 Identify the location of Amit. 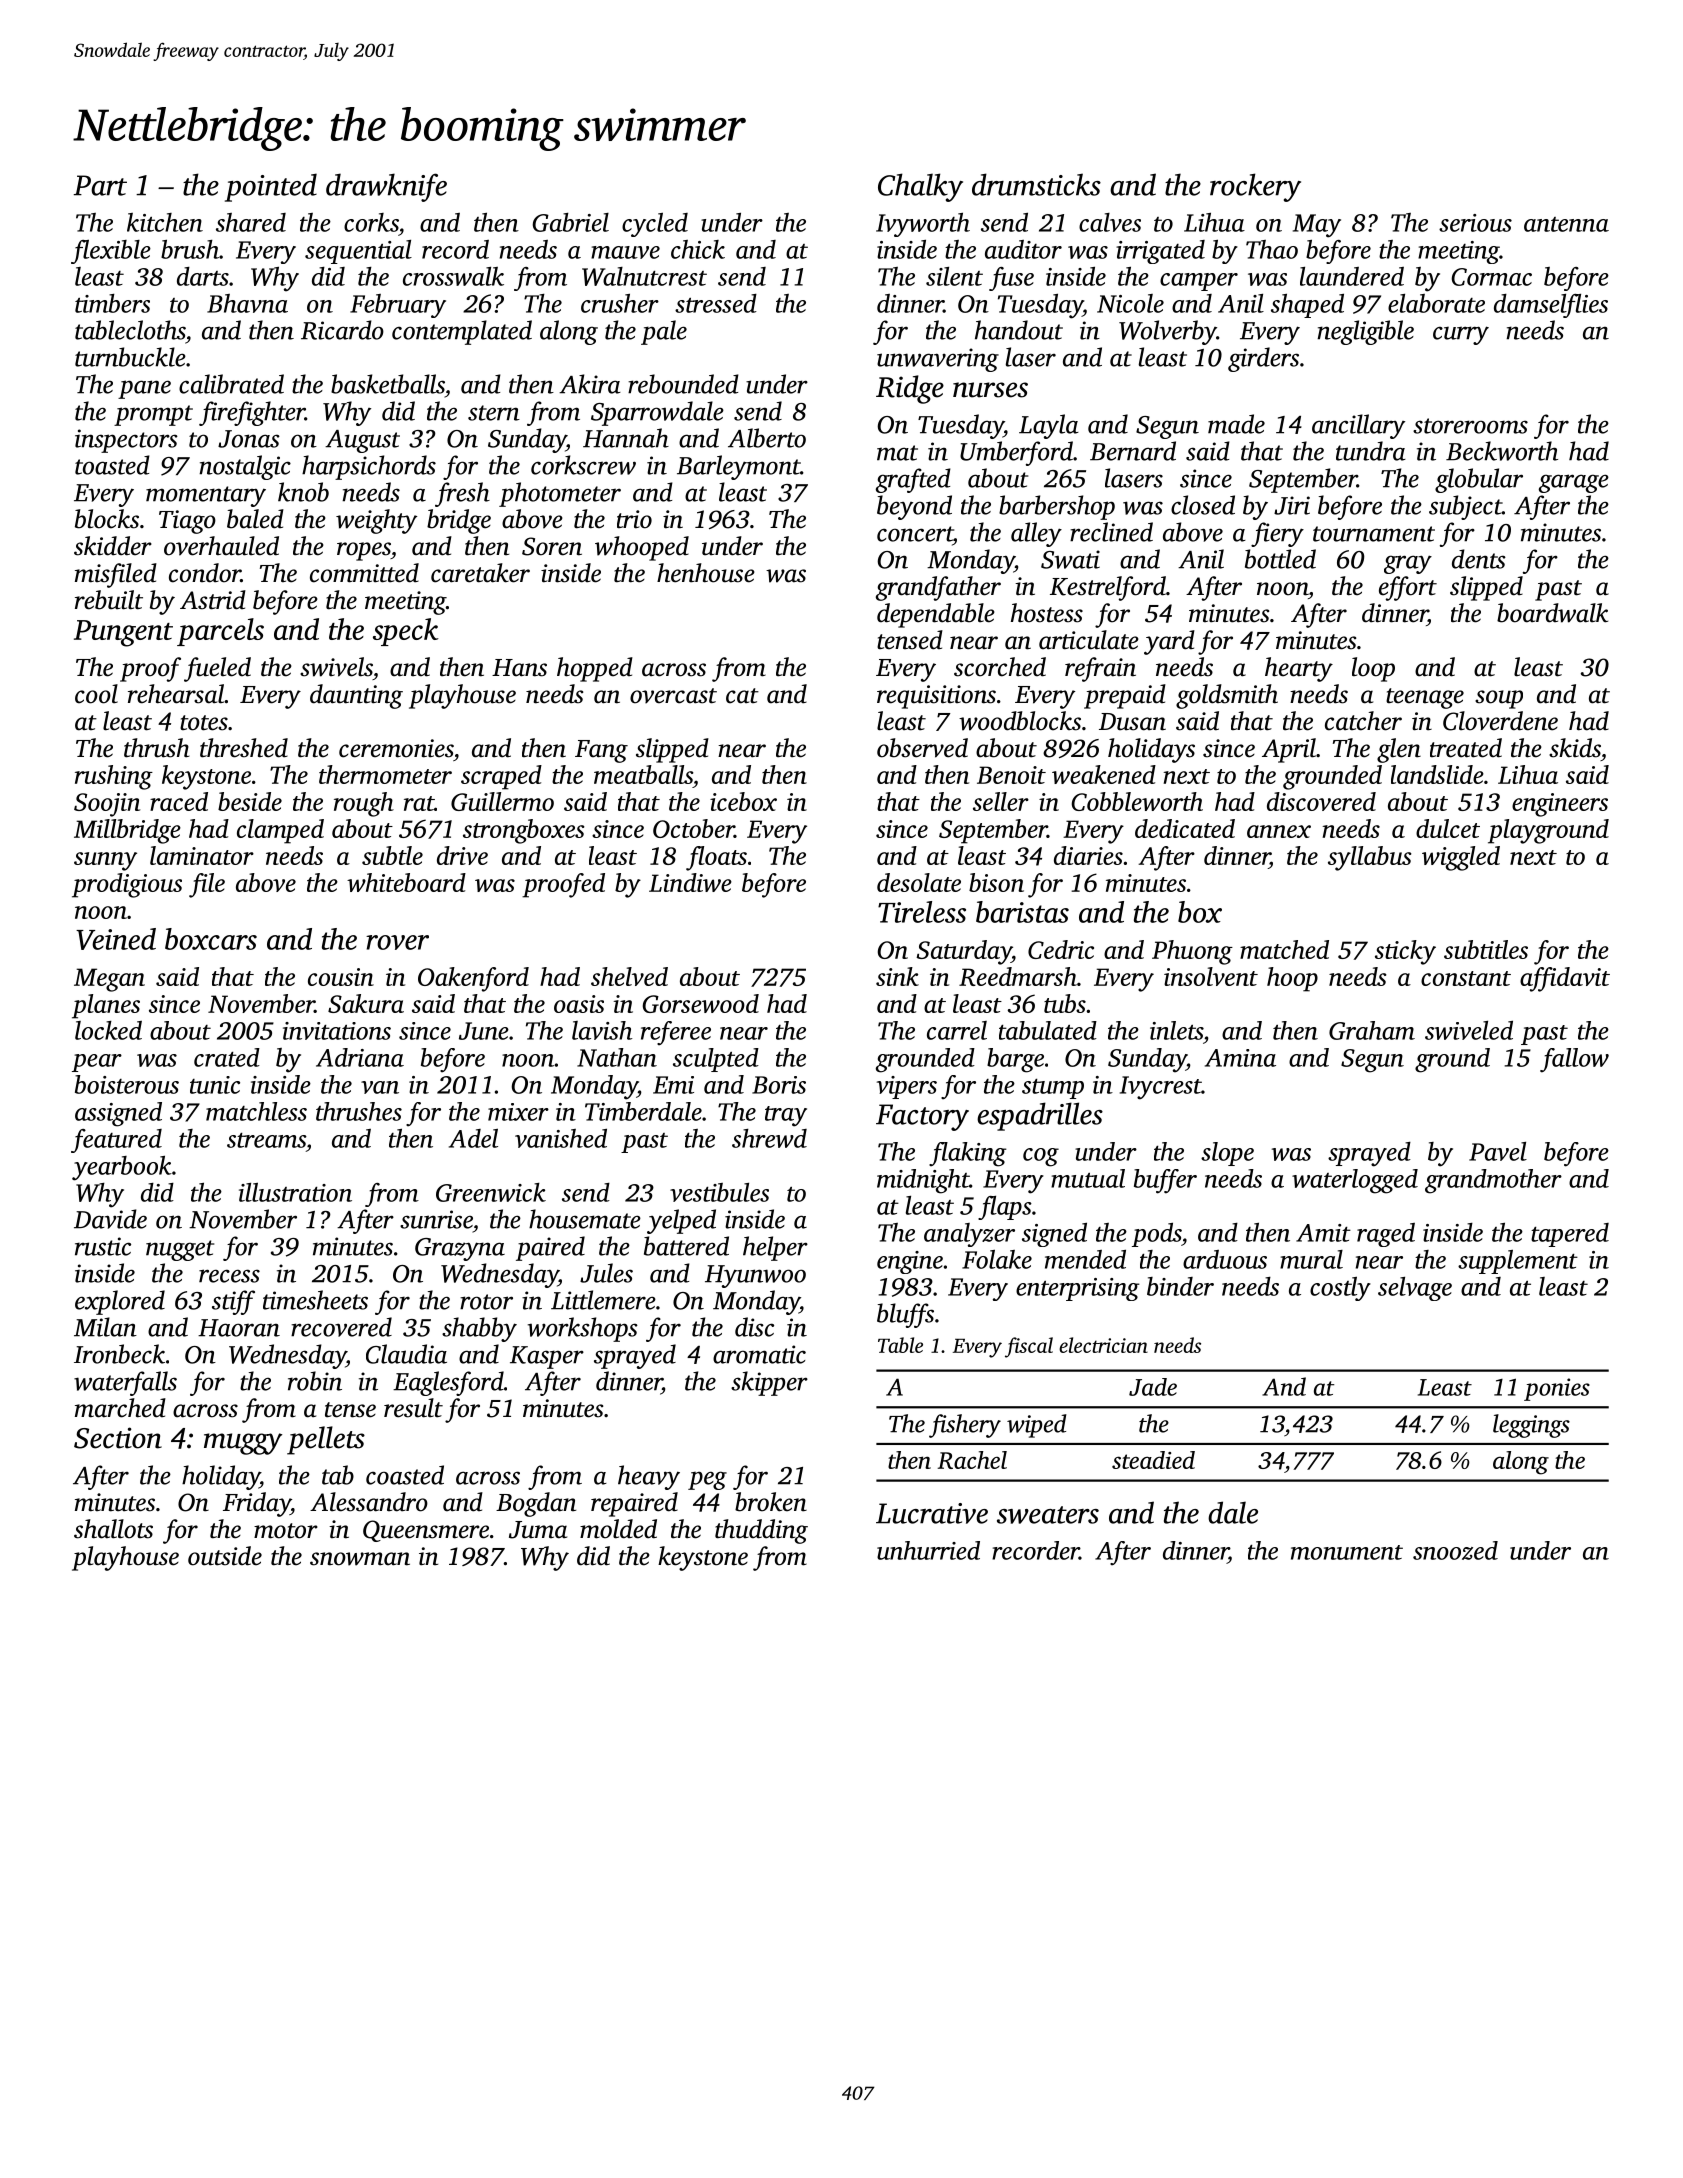
(1323, 1233).
